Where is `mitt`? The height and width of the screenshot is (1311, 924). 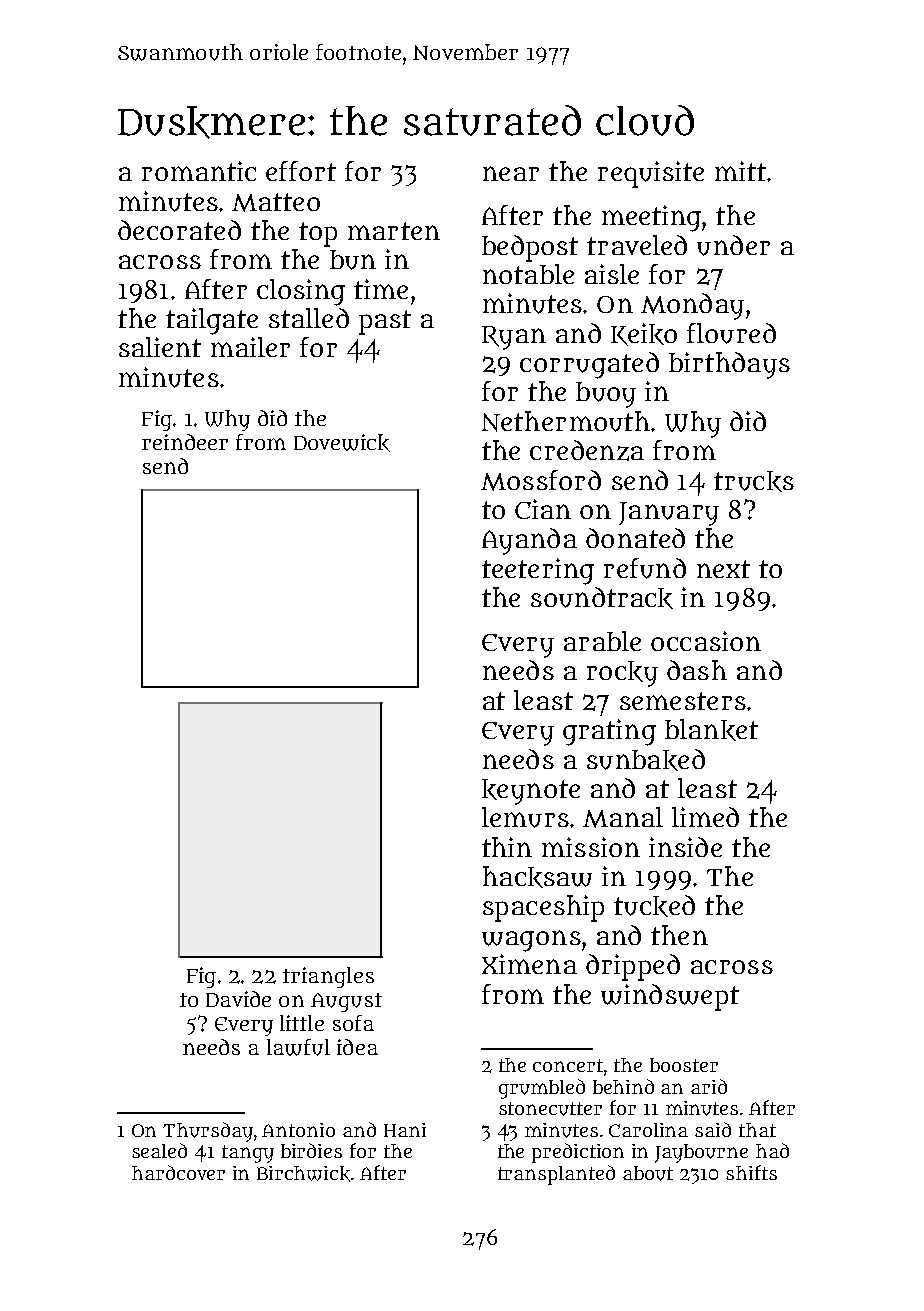 mitt is located at coordinates (740, 171).
